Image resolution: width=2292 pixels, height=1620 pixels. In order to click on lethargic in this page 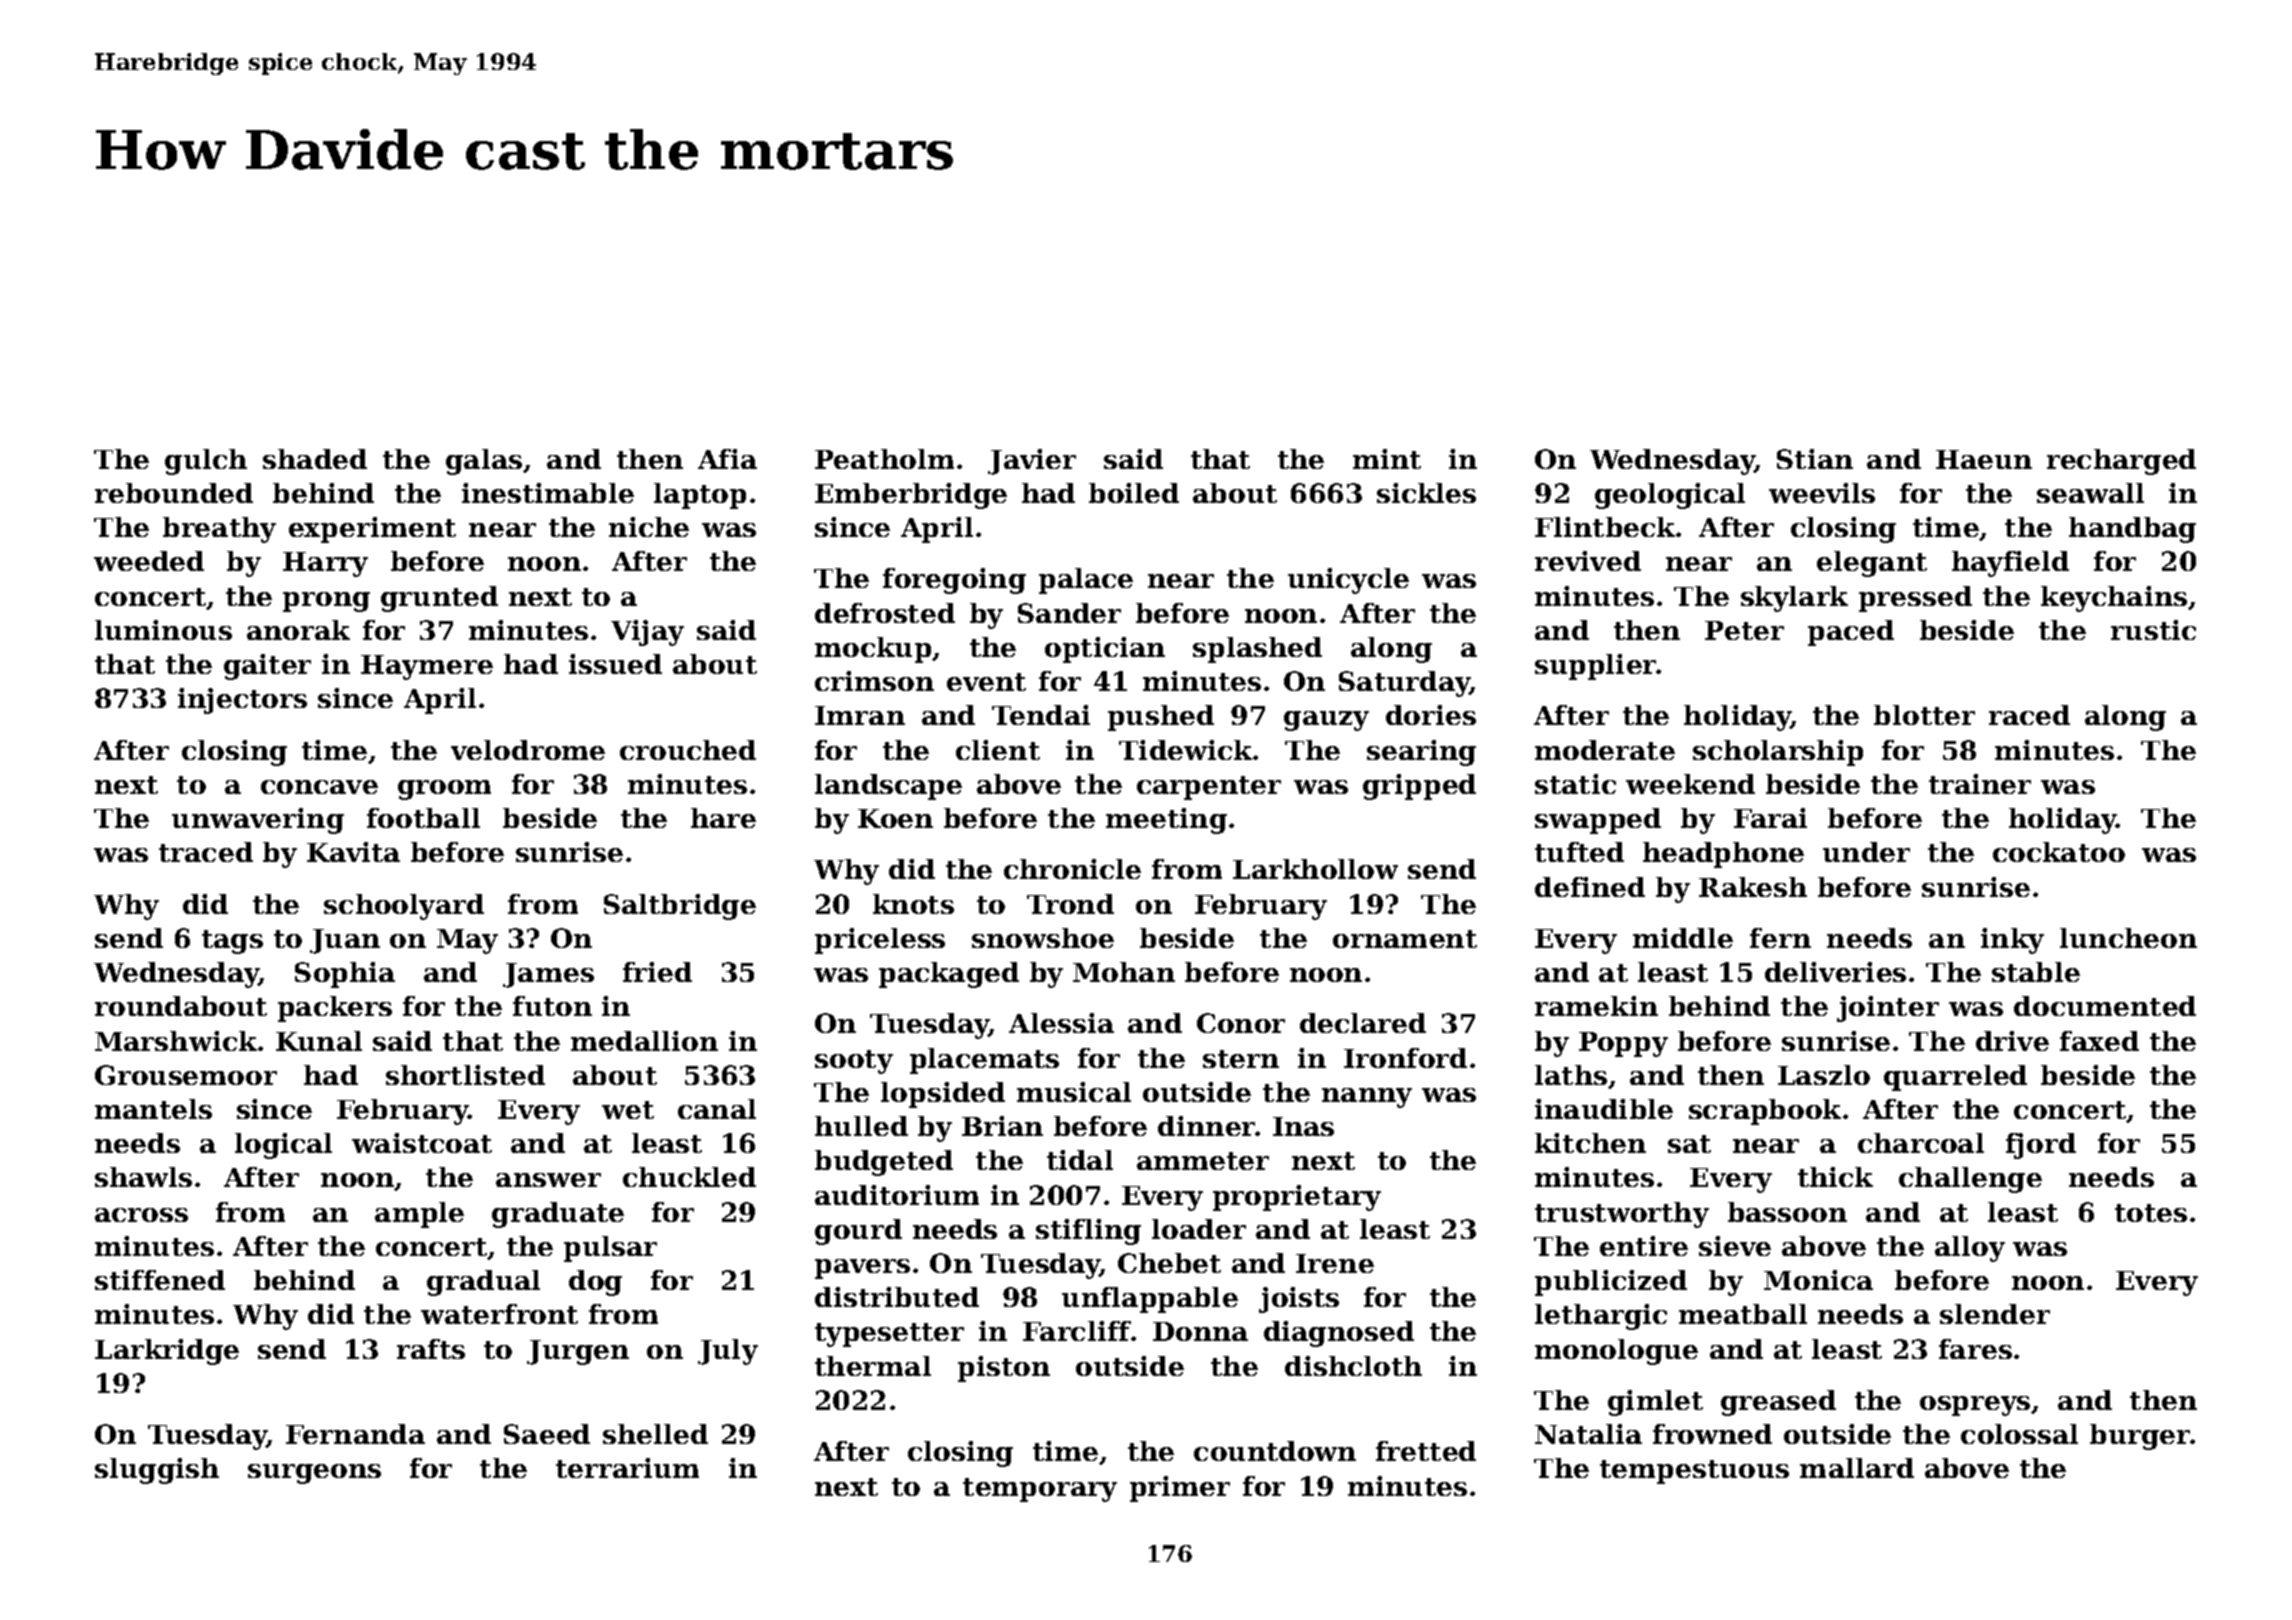, I will do `click(1601, 1317)`.
